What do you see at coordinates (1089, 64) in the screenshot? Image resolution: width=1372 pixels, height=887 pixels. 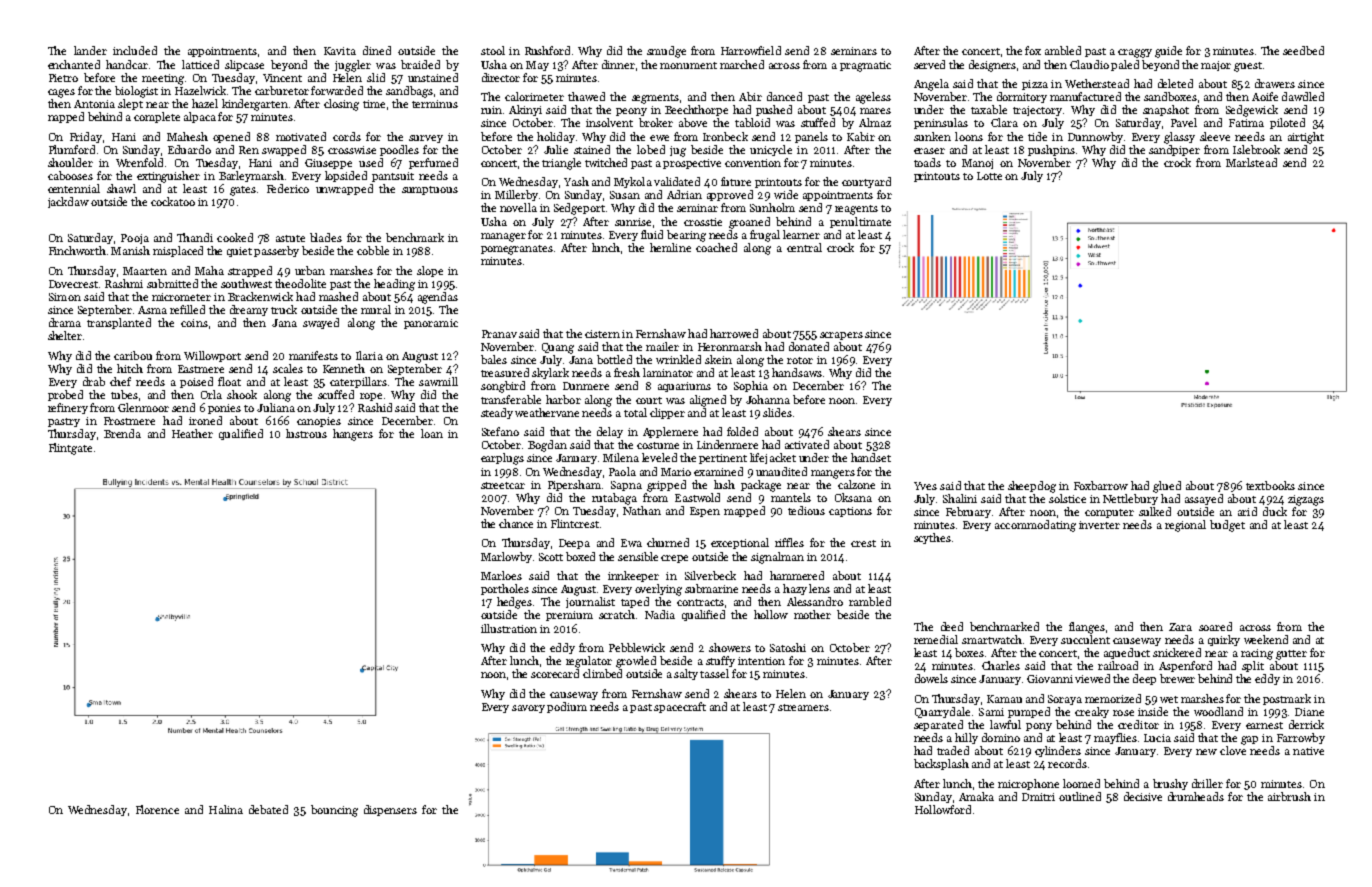 I see `Claudio` at bounding box center [1089, 64].
